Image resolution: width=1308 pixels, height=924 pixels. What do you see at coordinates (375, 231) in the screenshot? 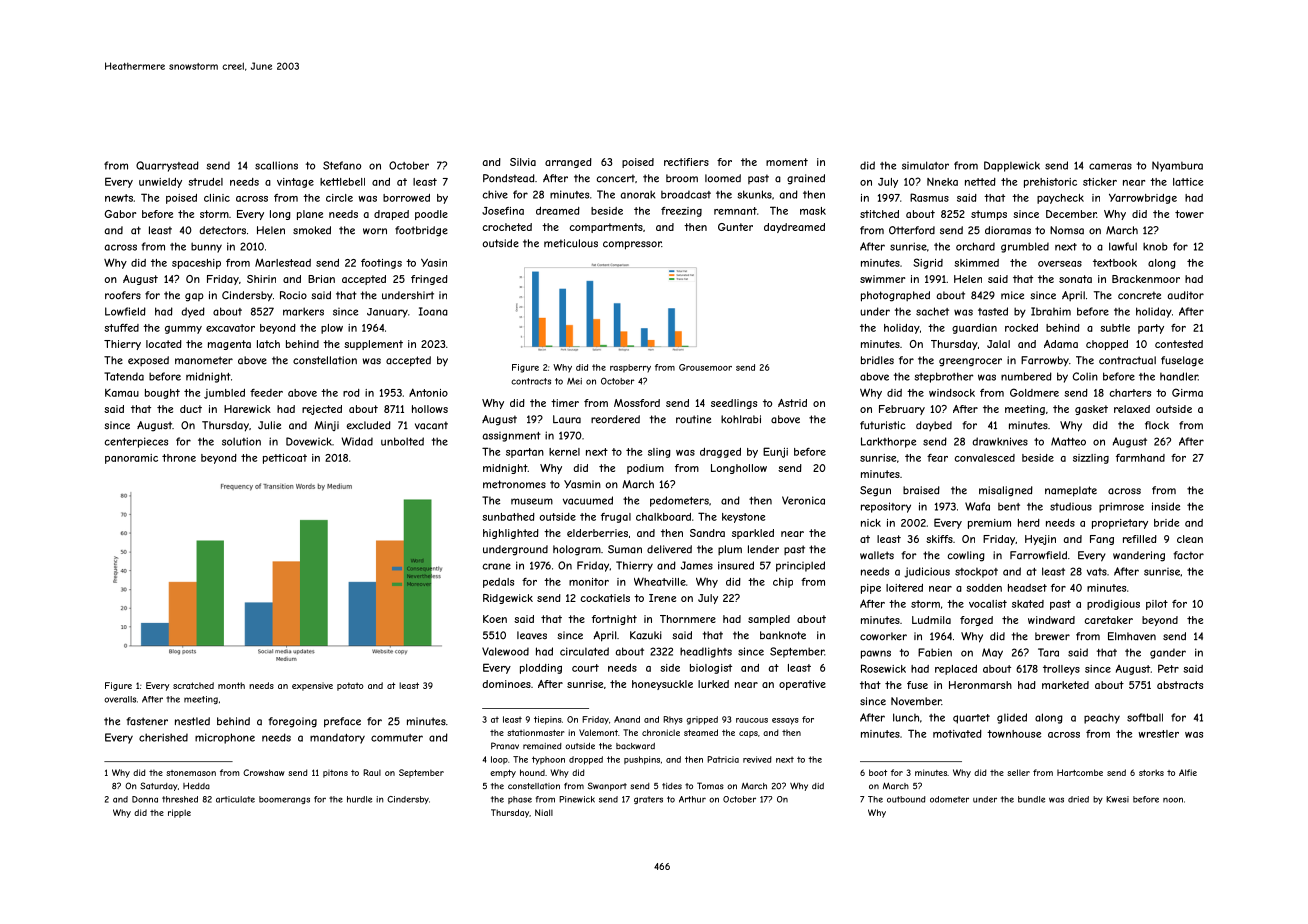
I see `worn` at bounding box center [375, 231].
